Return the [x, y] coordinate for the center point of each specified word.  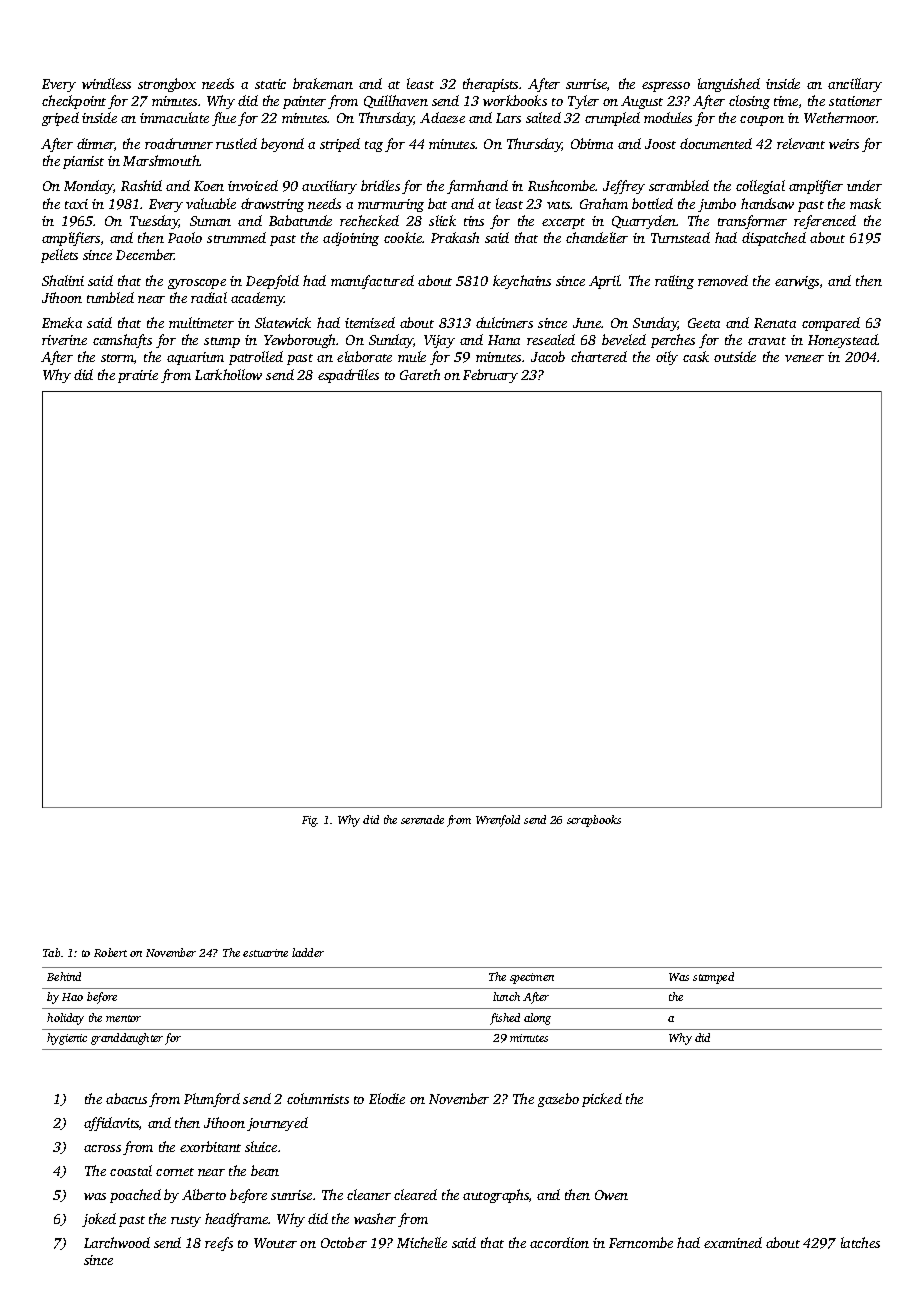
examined [733, 1242]
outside [735, 356]
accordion [559, 1242]
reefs [219, 1244]
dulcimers [504, 322]
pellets [59, 256]
